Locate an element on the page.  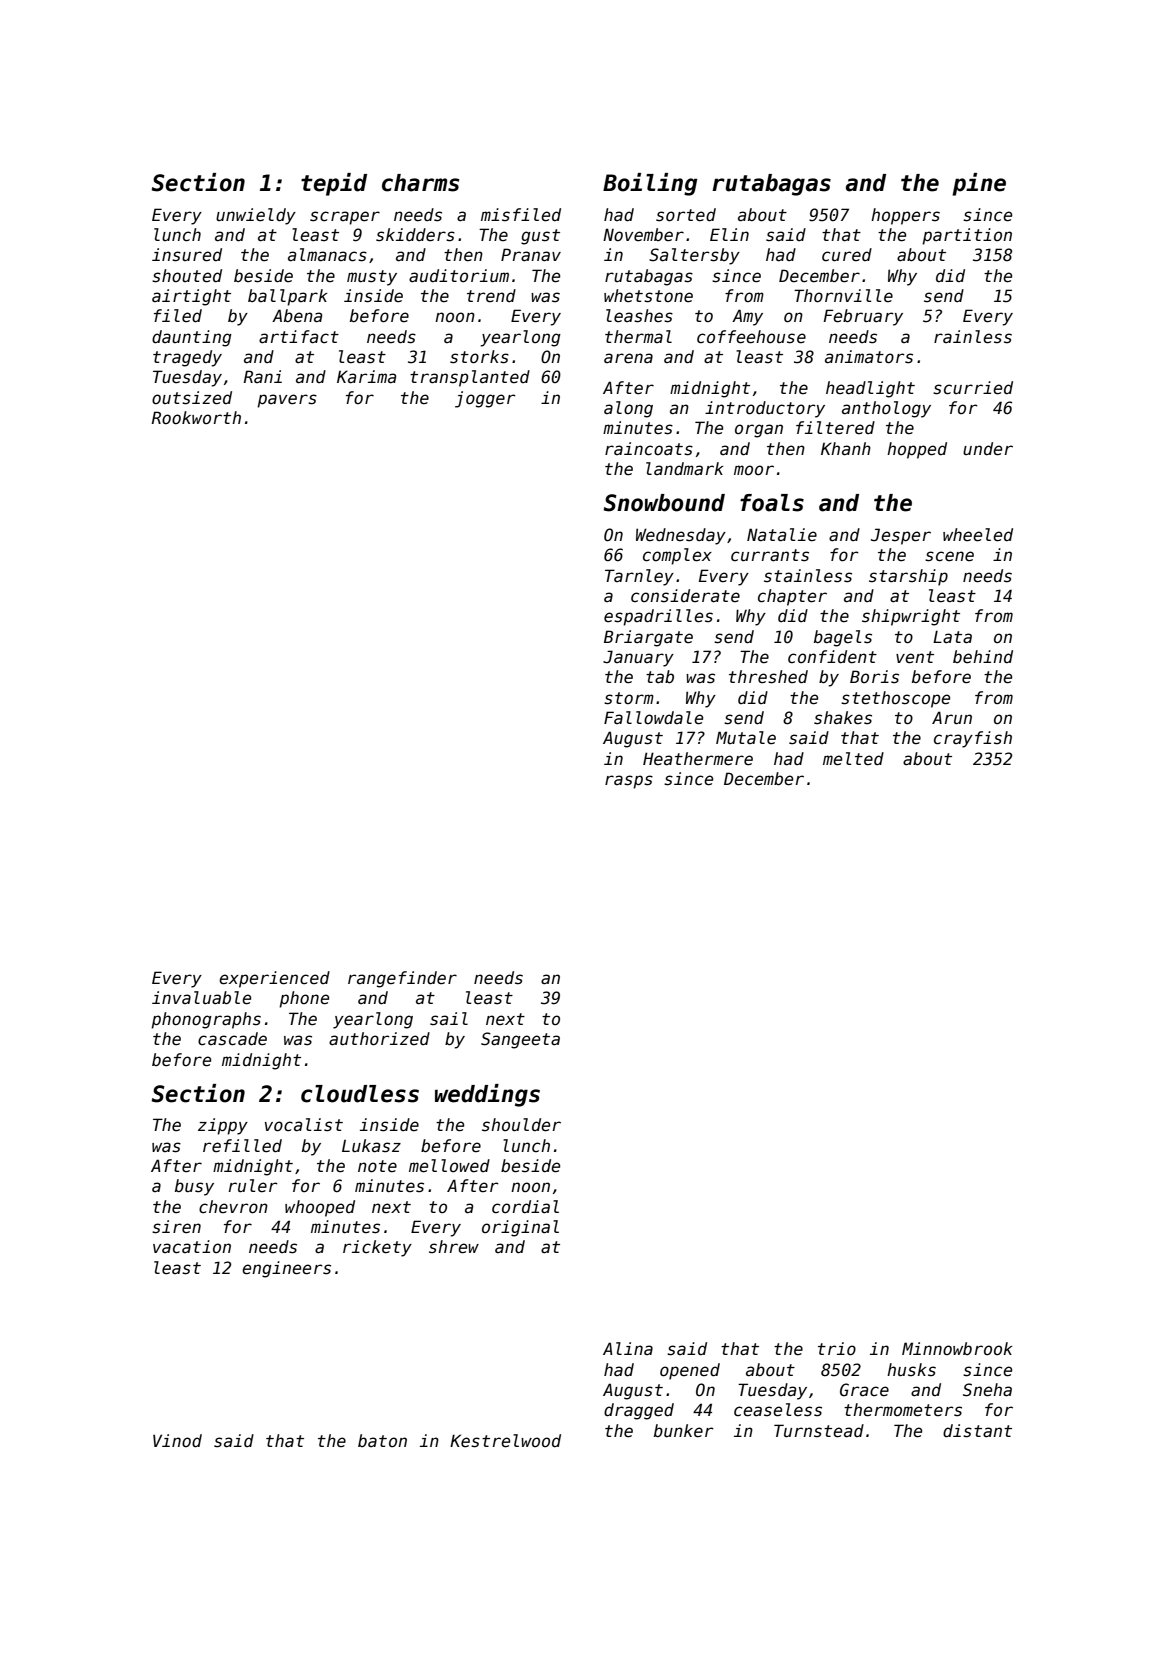
partition is located at coordinates (967, 236).
